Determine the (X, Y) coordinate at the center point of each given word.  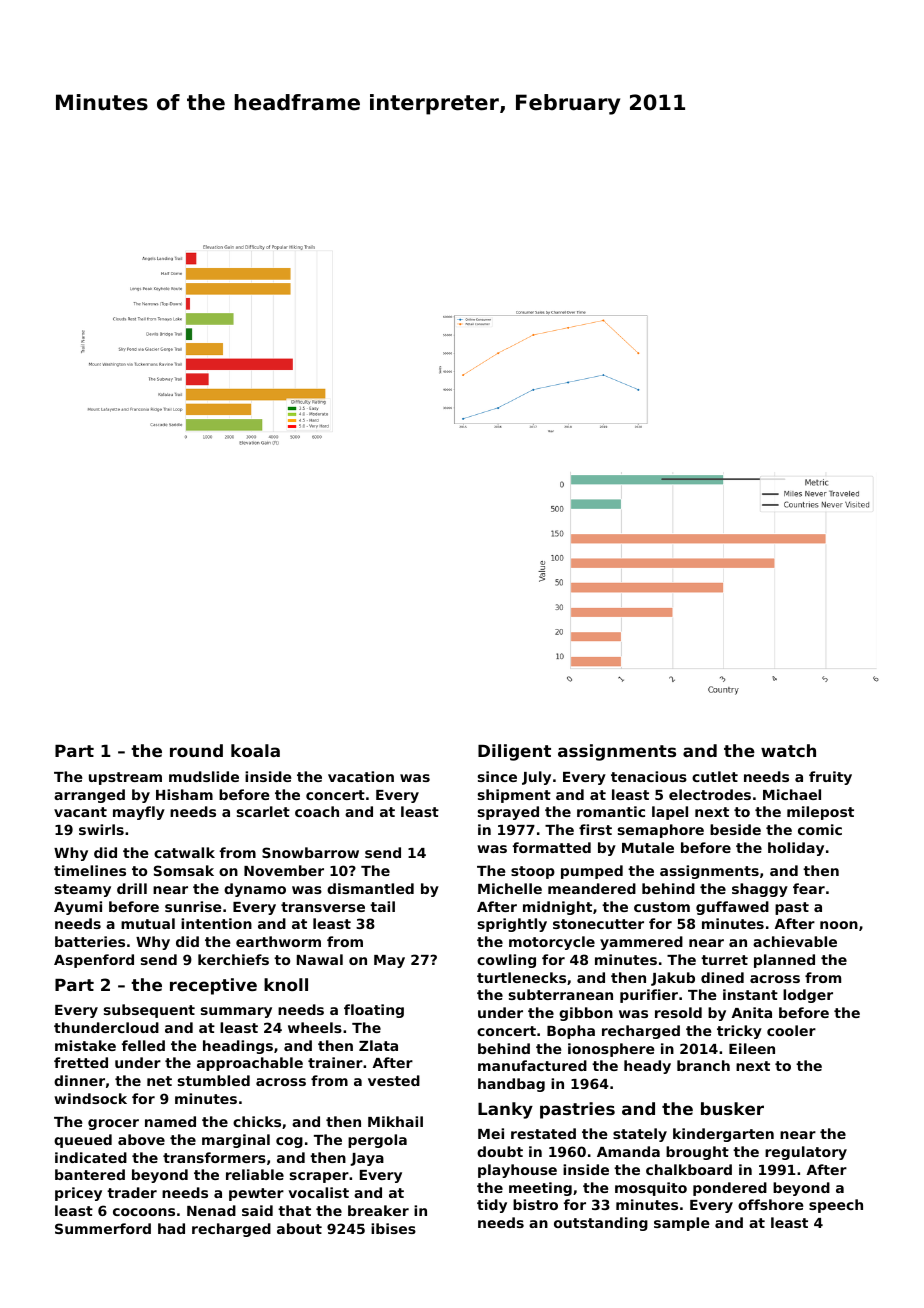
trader (132, 1192)
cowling (506, 961)
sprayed (508, 813)
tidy (492, 1206)
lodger (808, 996)
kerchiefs (233, 959)
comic (820, 829)
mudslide (204, 776)
